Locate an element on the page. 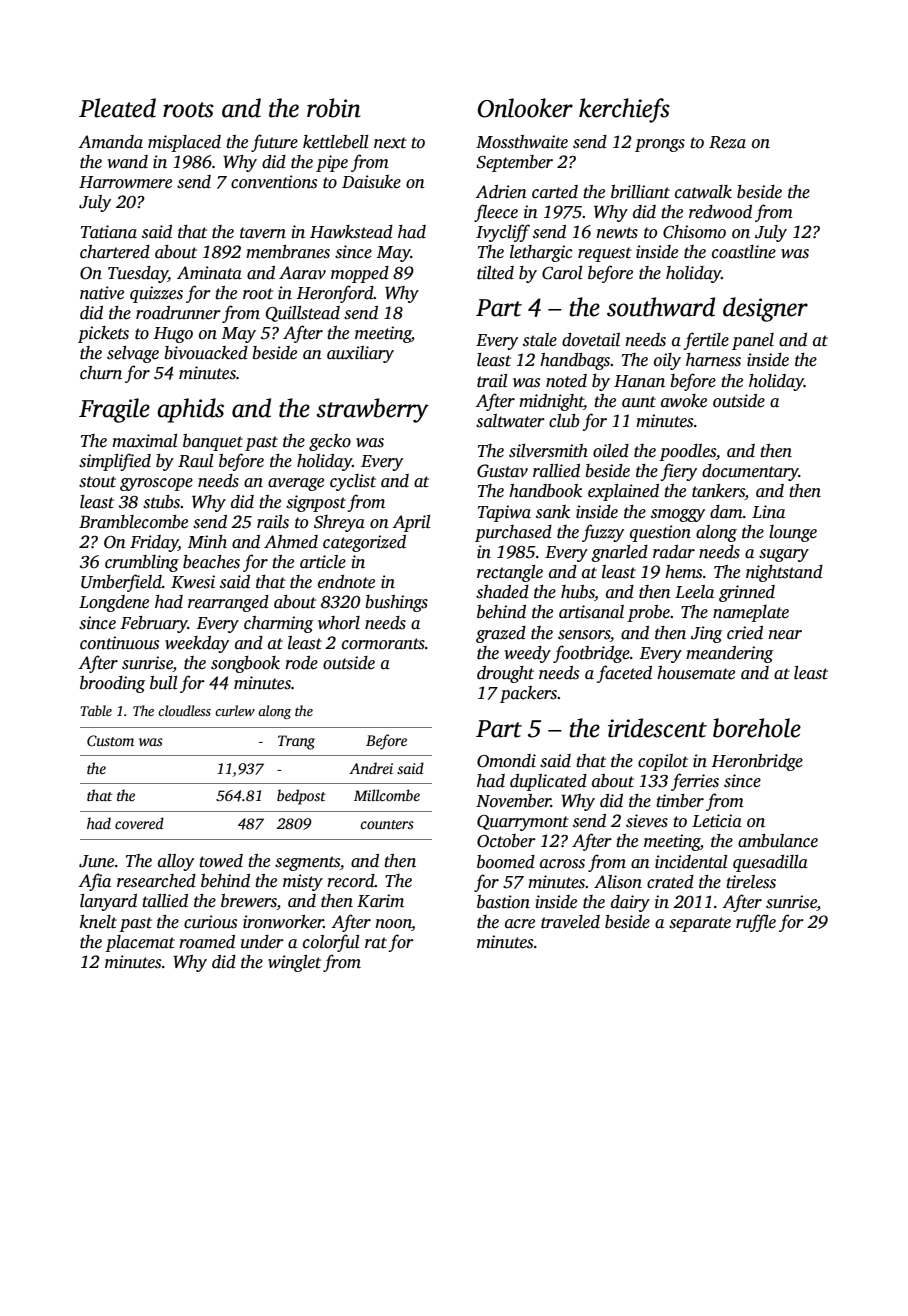  Heronford is located at coordinates (335, 294).
